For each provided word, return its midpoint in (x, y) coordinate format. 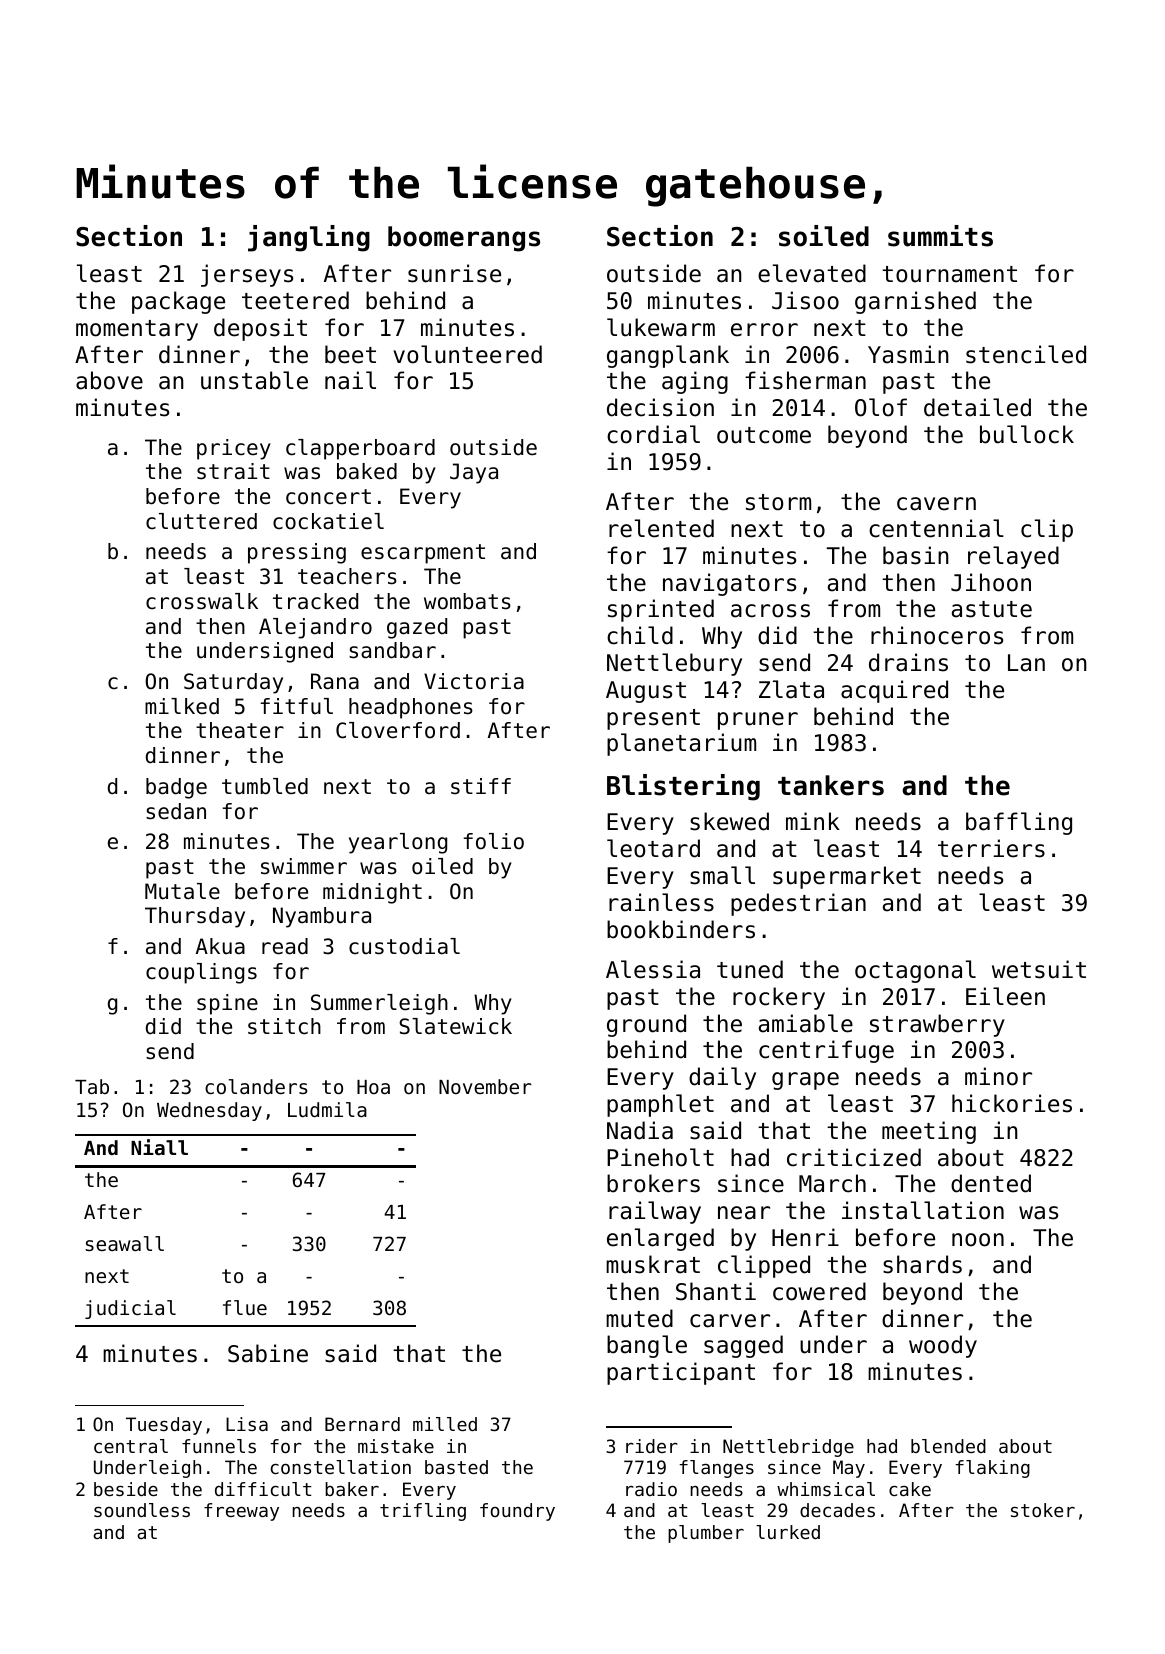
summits (940, 236)
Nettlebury (674, 664)
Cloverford (398, 730)
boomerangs (464, 239)
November (485, 1086)
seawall (125, 1243)
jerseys (247, 275)
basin (916, 555)
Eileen (1005, 996)
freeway (241, 1512)
